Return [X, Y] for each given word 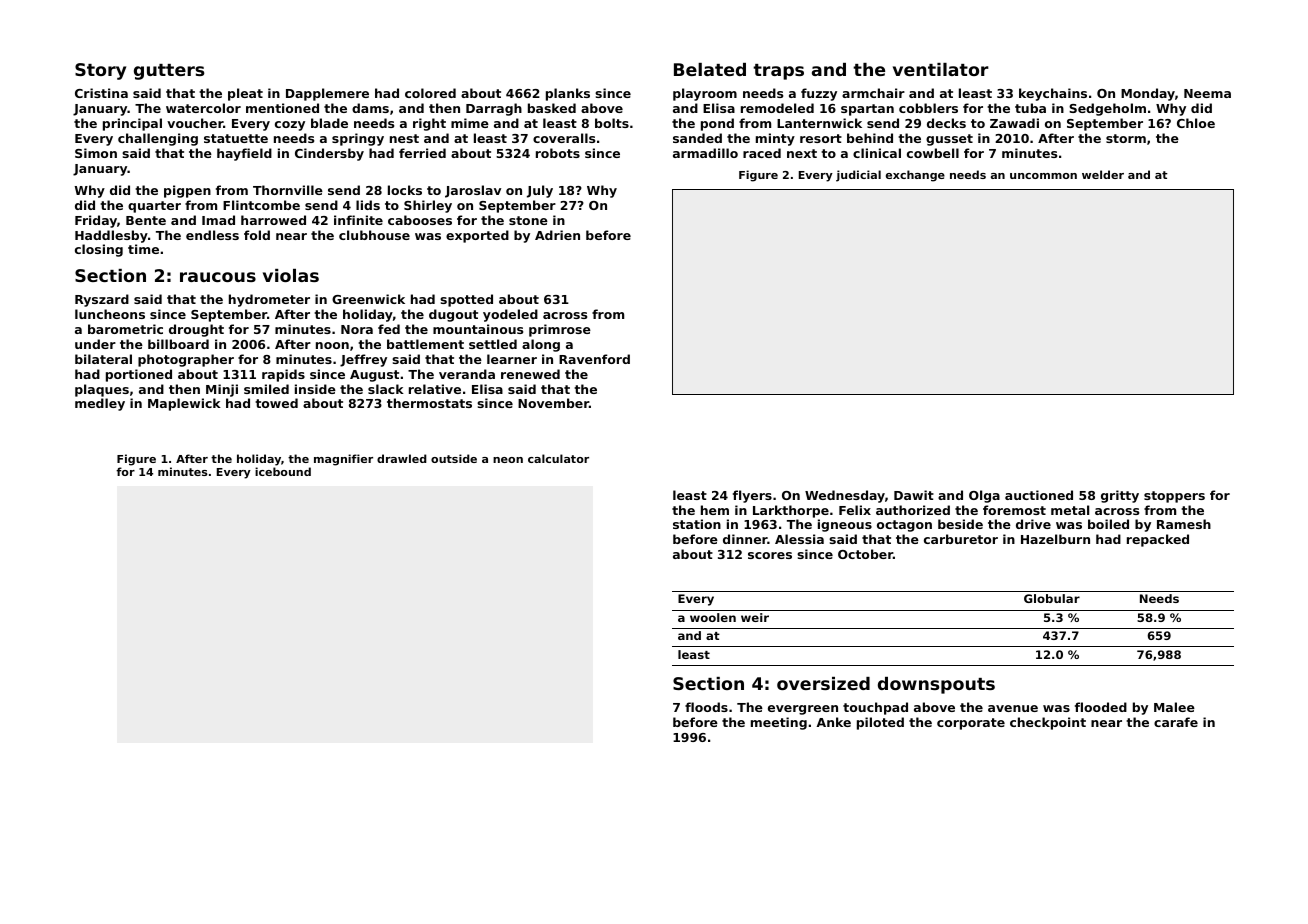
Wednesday [845, 496]
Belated [710, 69]
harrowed [273, 220]
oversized [823, 683]
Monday [1148, 94]
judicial [858, 176]
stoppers [1174, 497]
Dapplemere [327, 94]
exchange [915, 176]
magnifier [343, 460]
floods [706, 707]
